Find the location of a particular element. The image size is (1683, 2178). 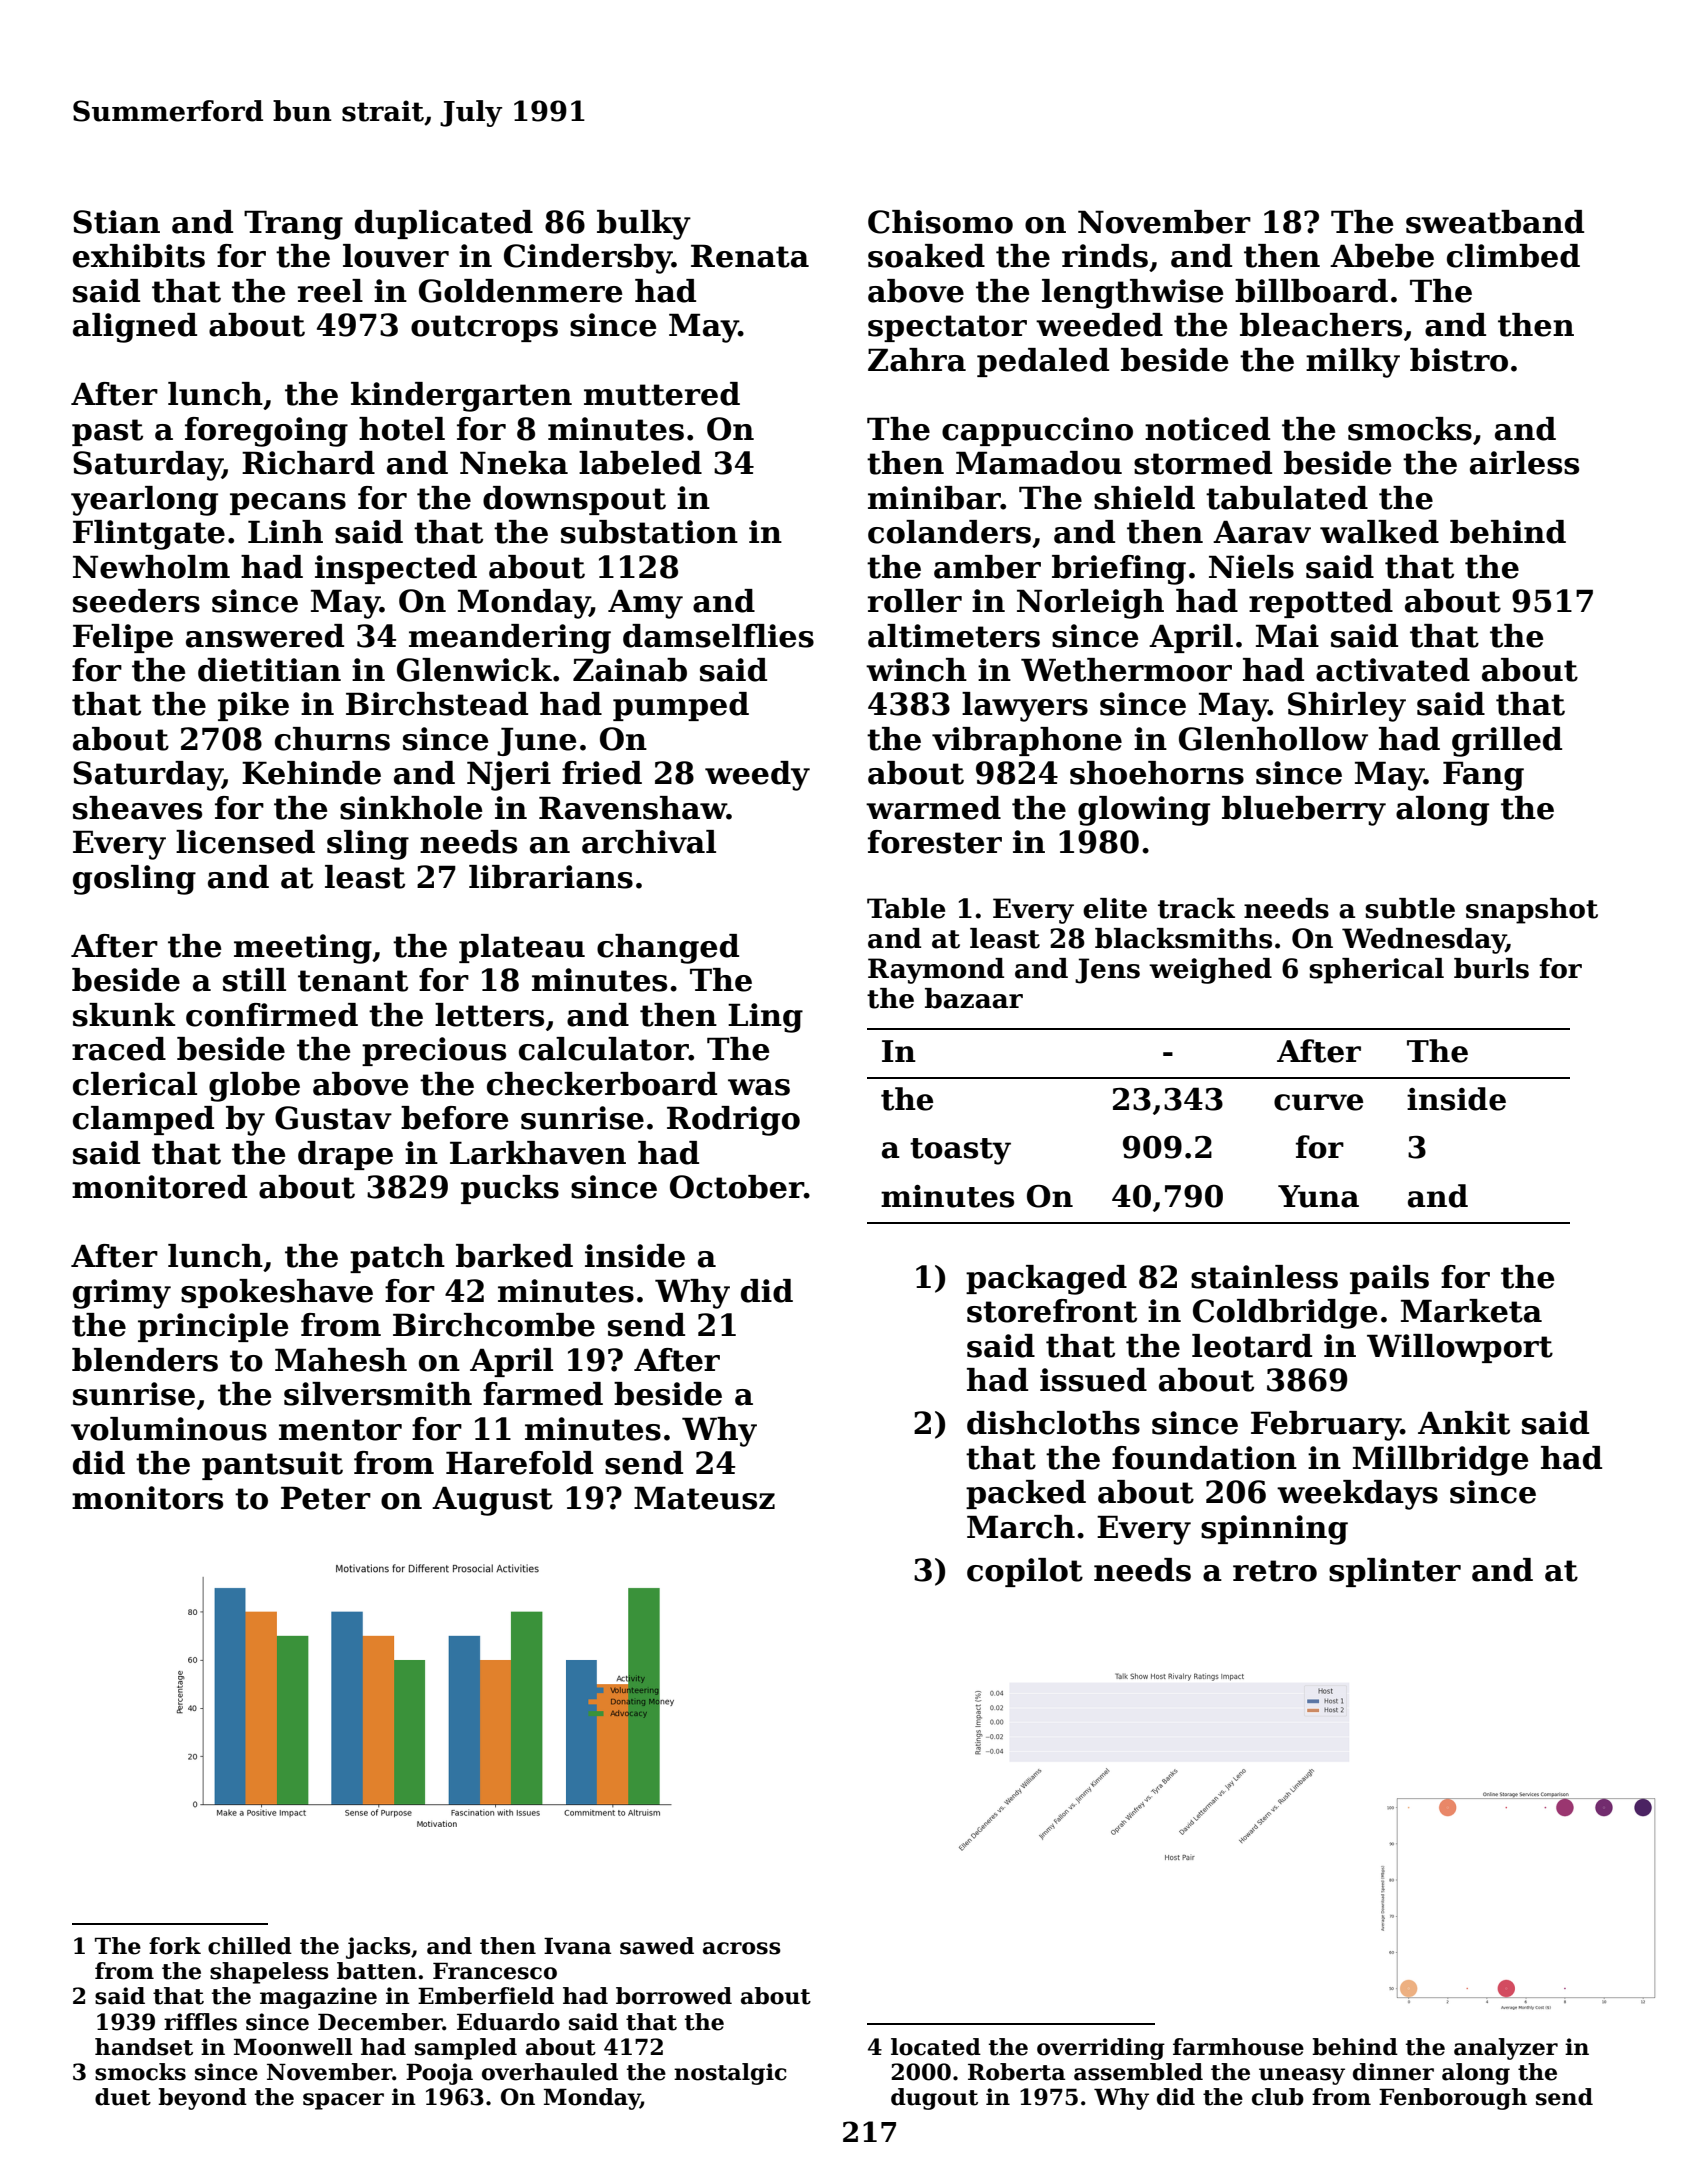

foregoing is located at coordinates (266, 432).
